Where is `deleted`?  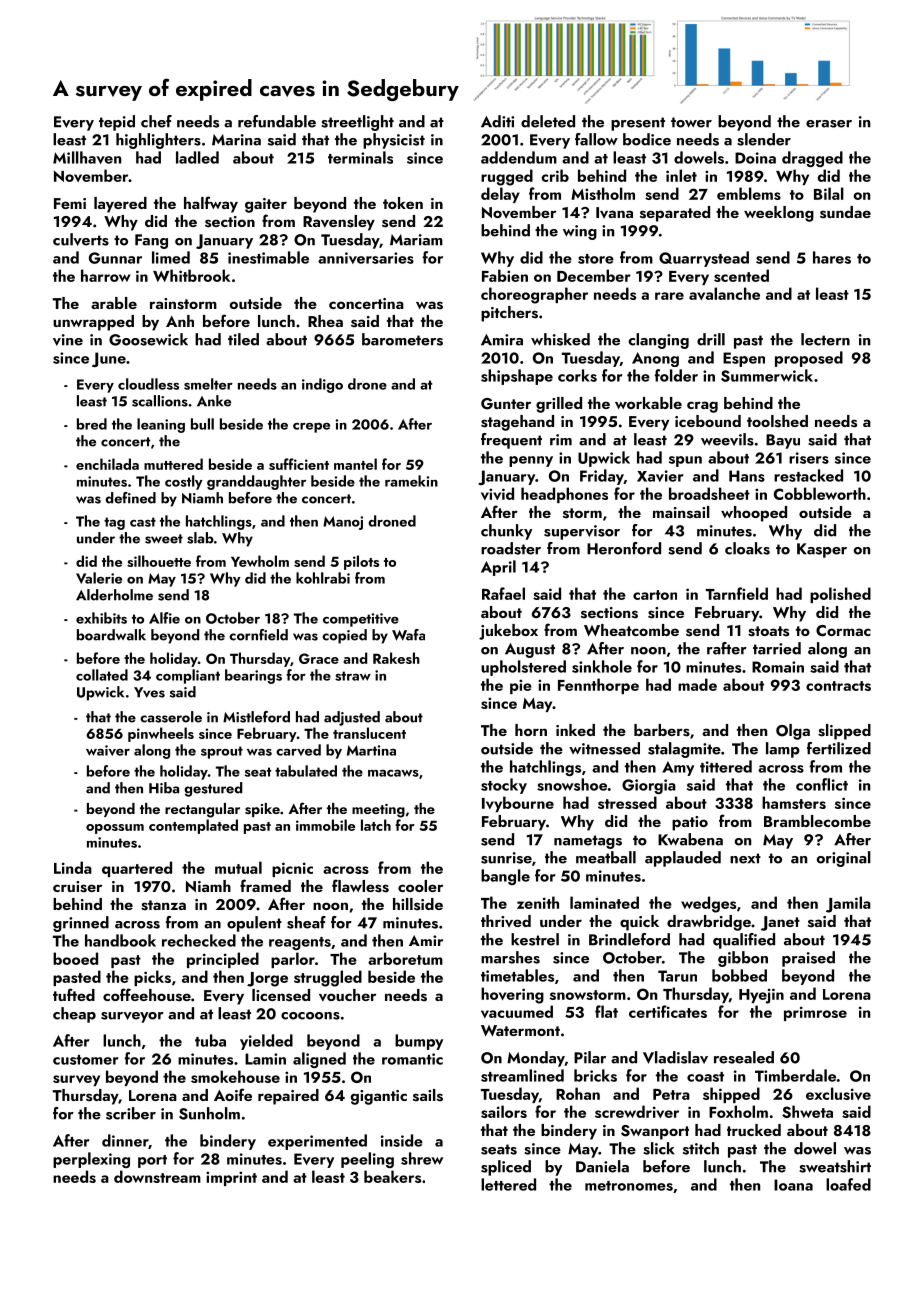 deleted is located at coordinates (548, 121).
